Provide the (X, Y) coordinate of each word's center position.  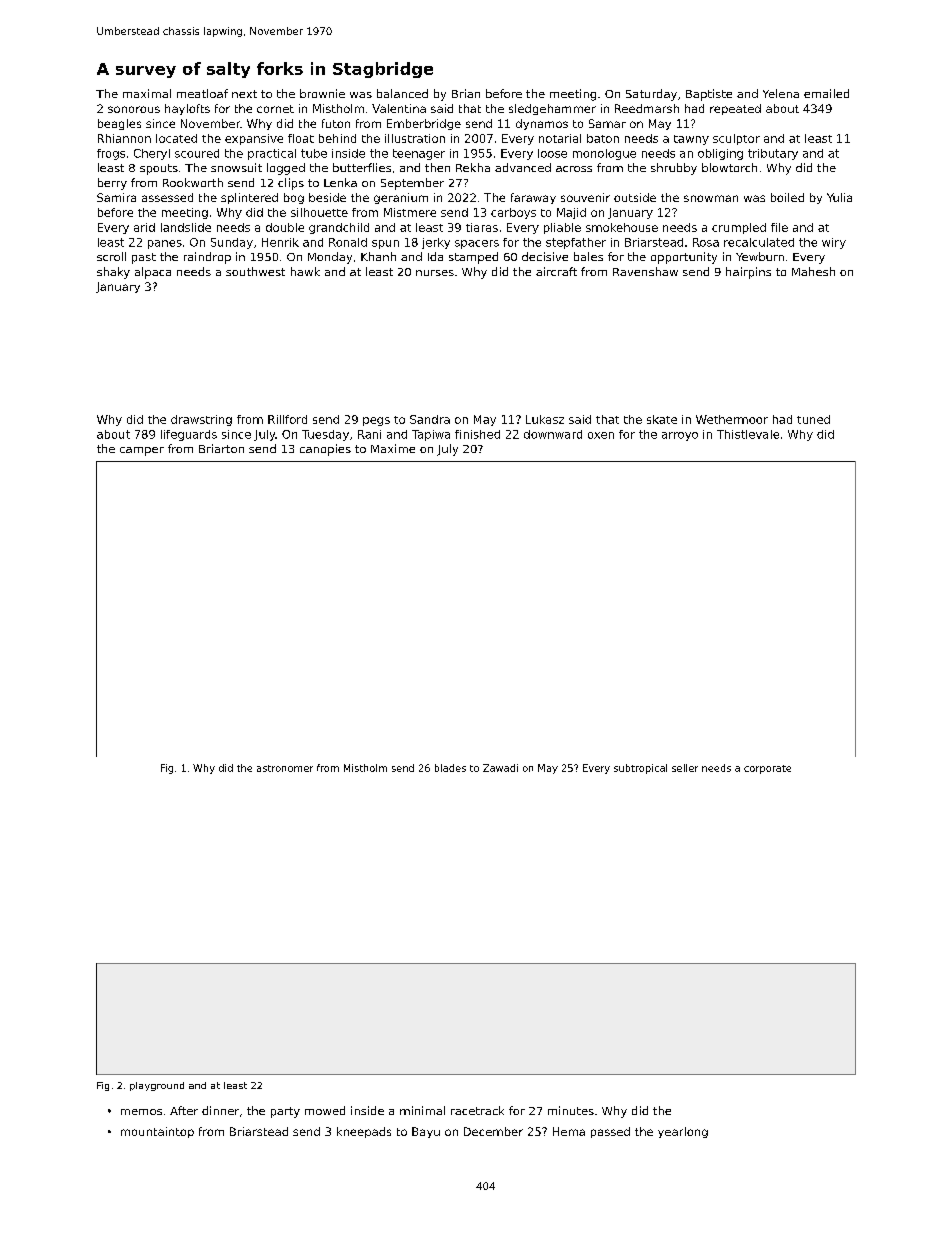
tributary (773, 154)
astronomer (285, 768)
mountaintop (157, 1132)
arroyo (680, 436)
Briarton (221, 448)
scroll (111, 256)
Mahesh (813, 271)
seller (685, 768)
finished (477, 434)
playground (157, 1086)
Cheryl (152, 154)
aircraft (556, 271)
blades (450, 768)
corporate (767, 769)
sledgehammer (552, 109)
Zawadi (500, 768)
